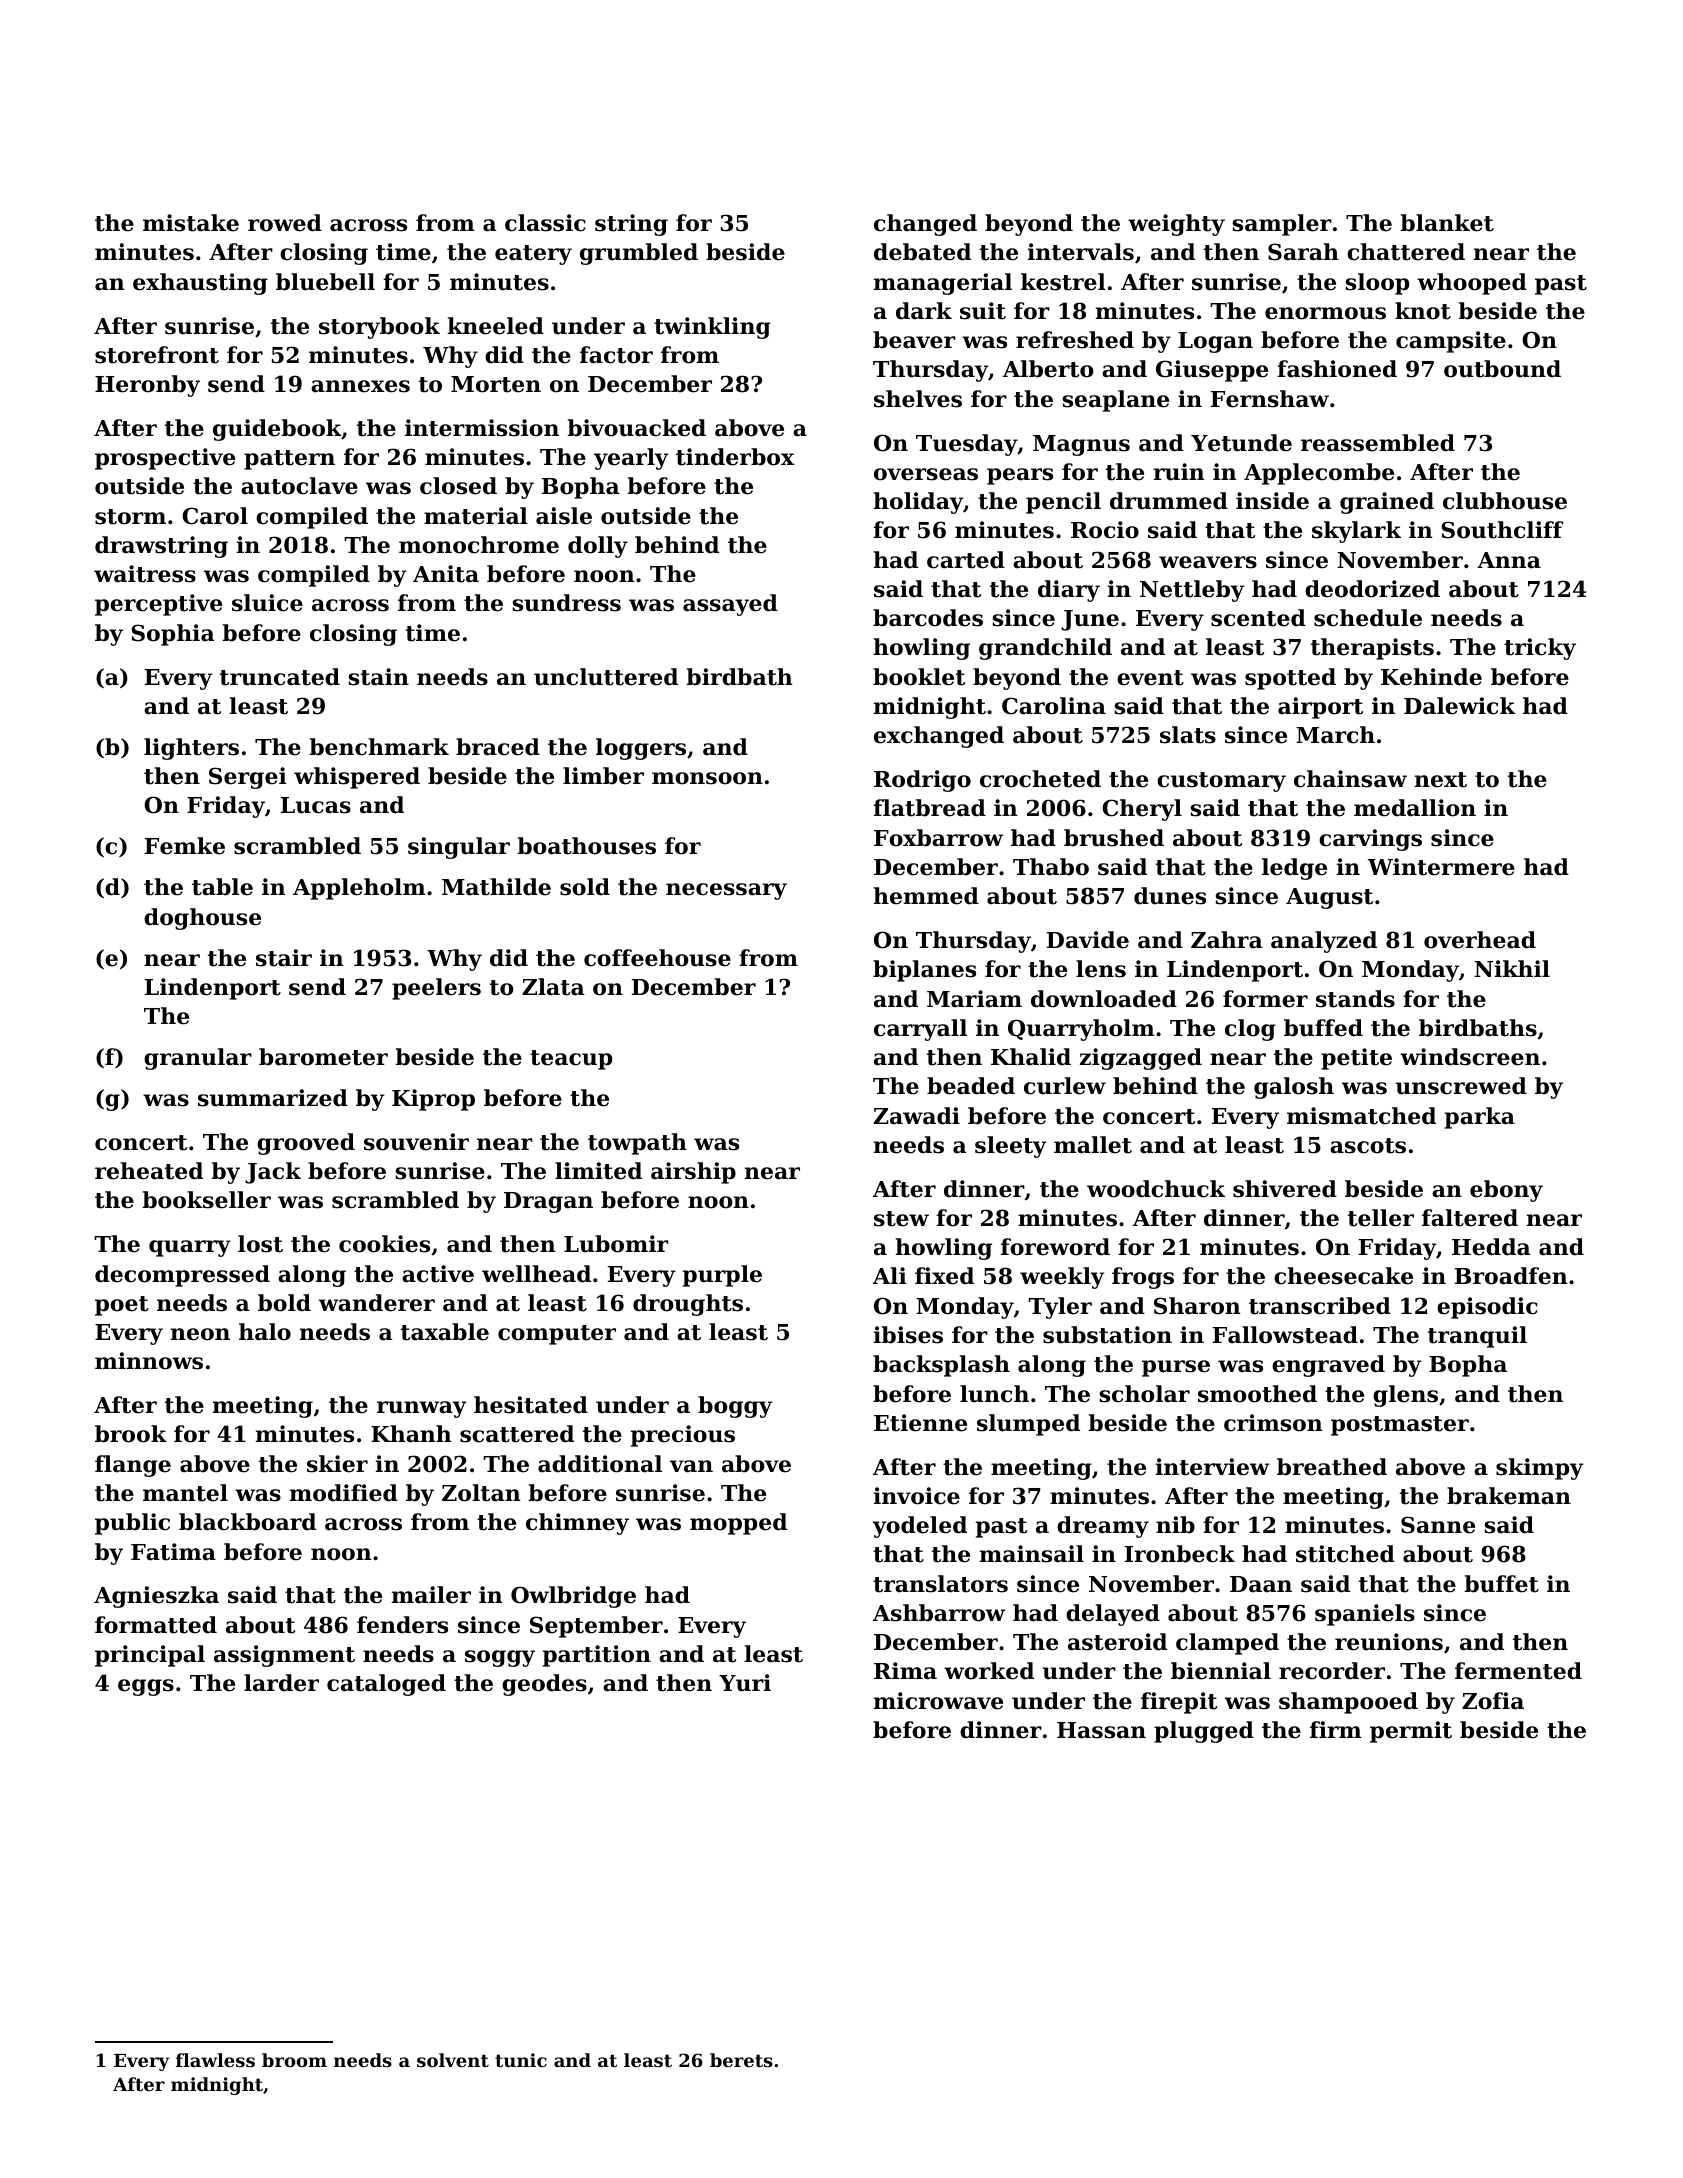 This document has width=1683, height=2178. I want to click on permit, so click(1411, 1732).
